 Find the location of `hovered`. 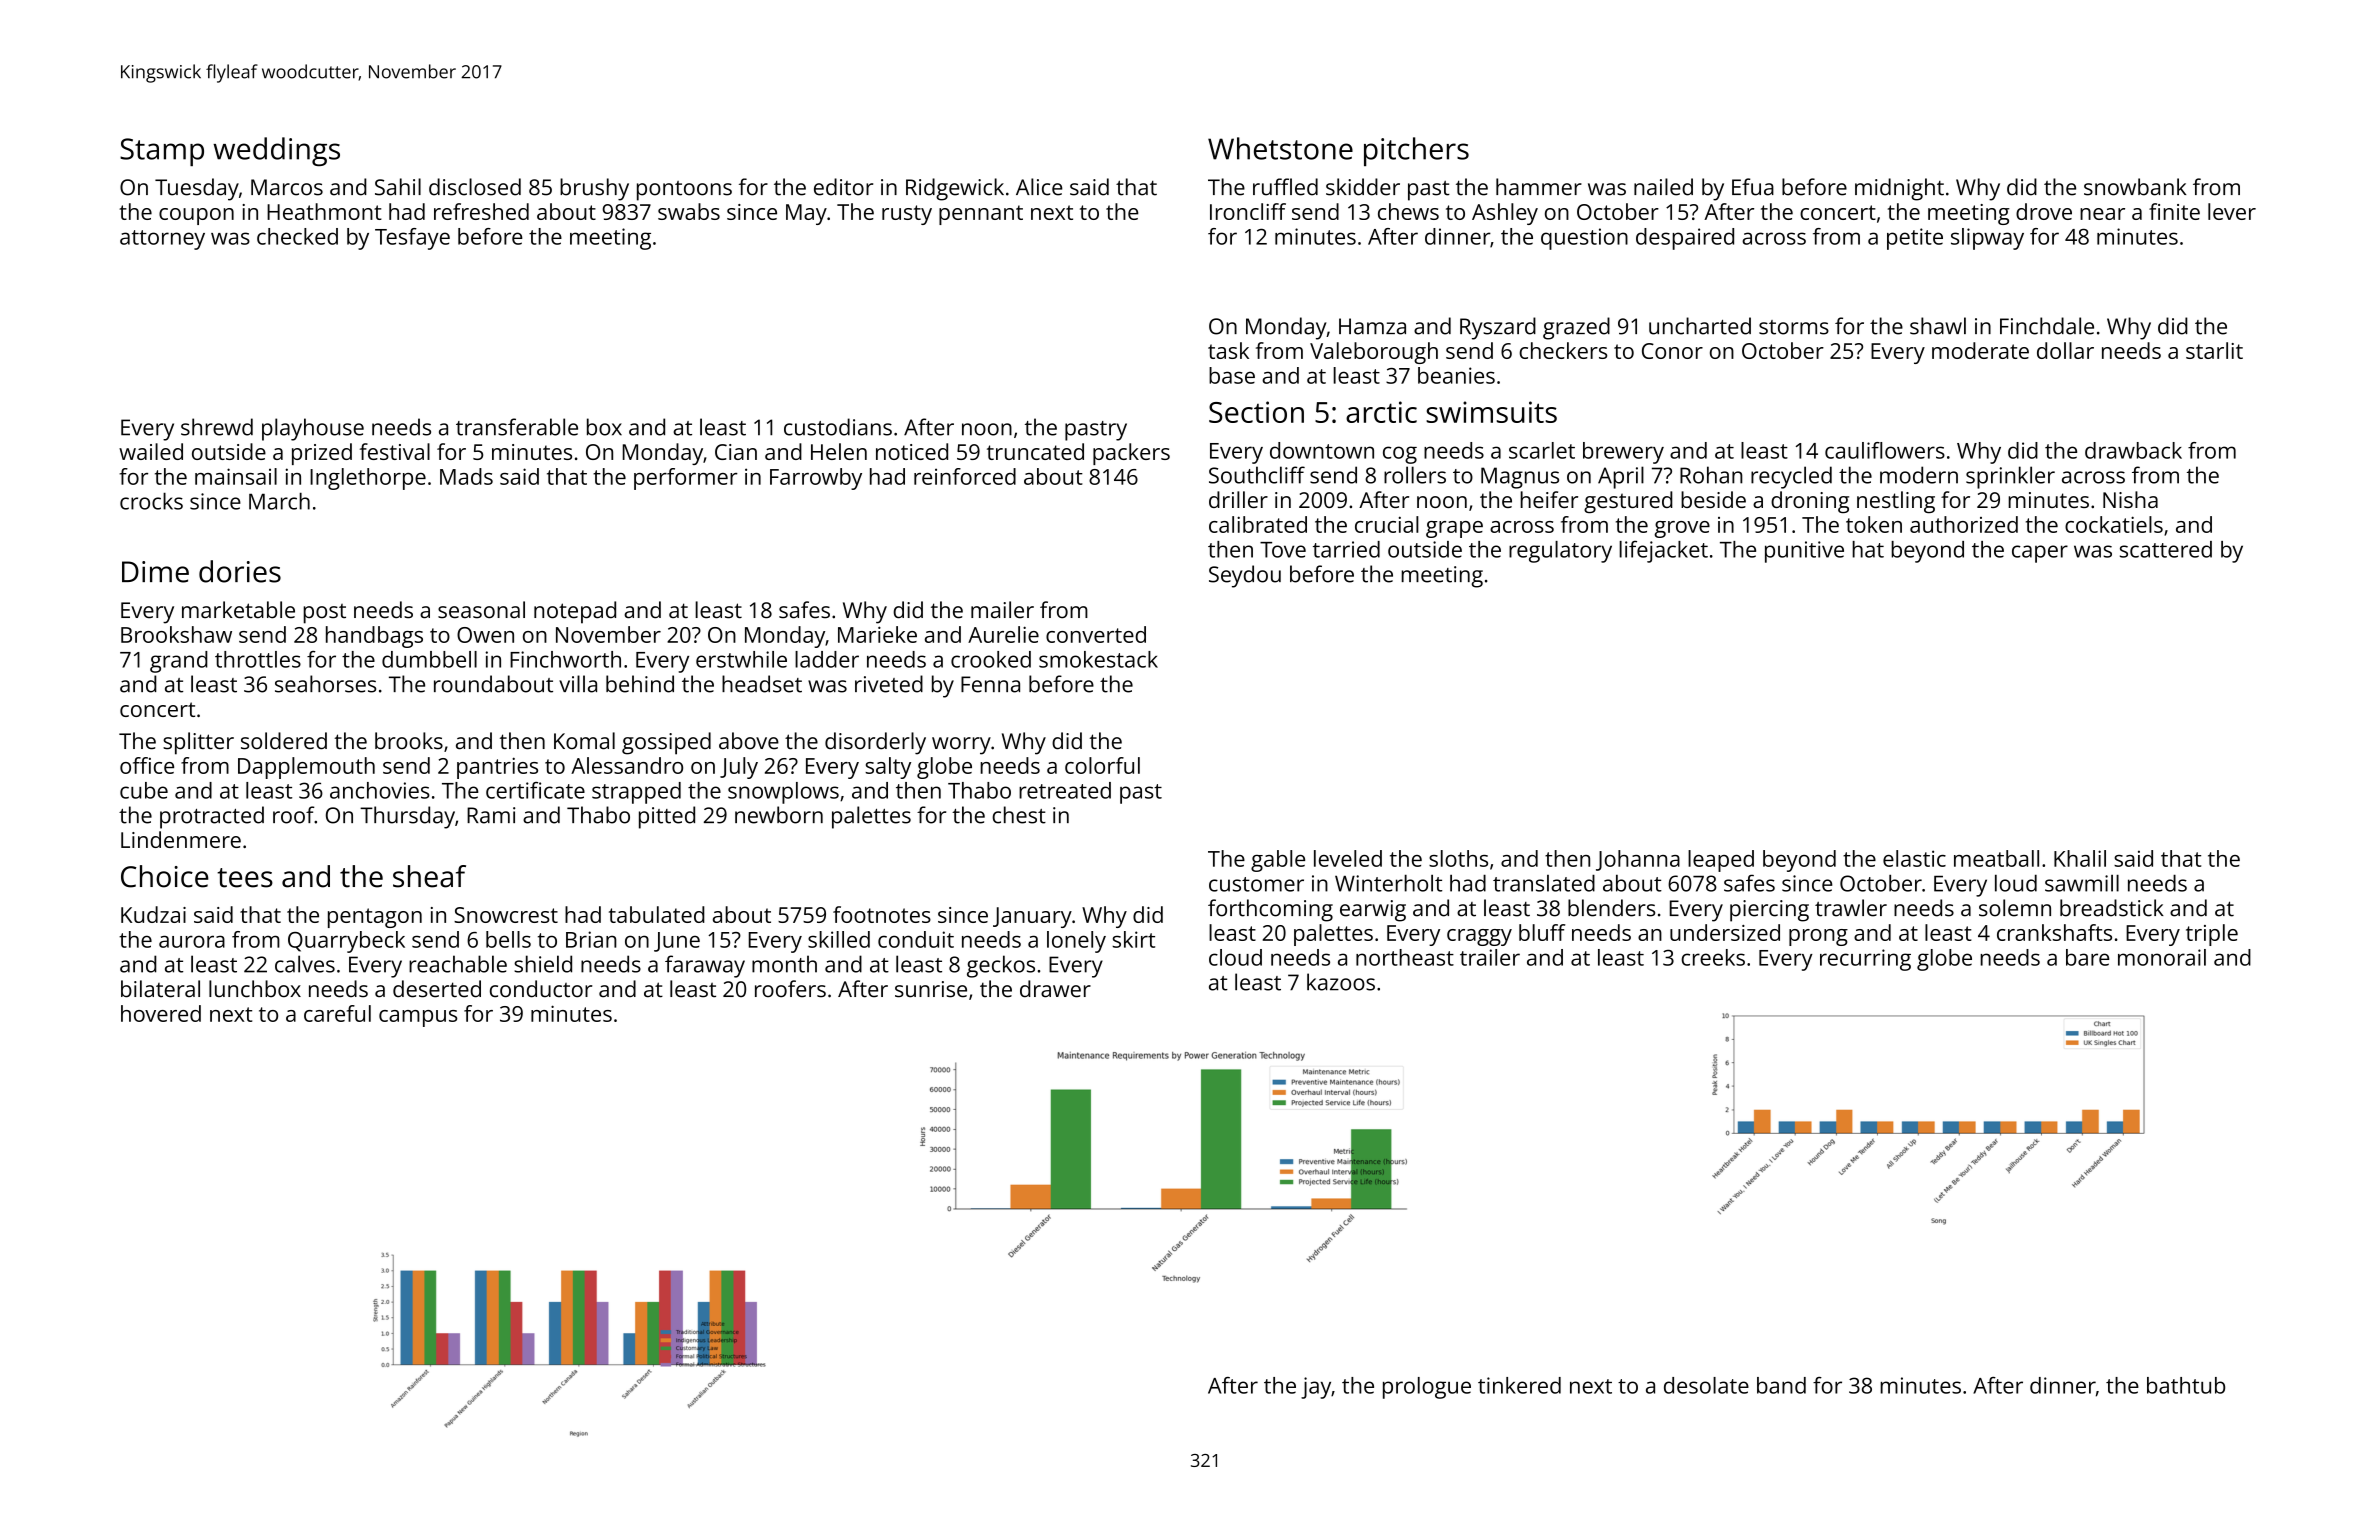

hovered is located at coordinates (161, 1013).
